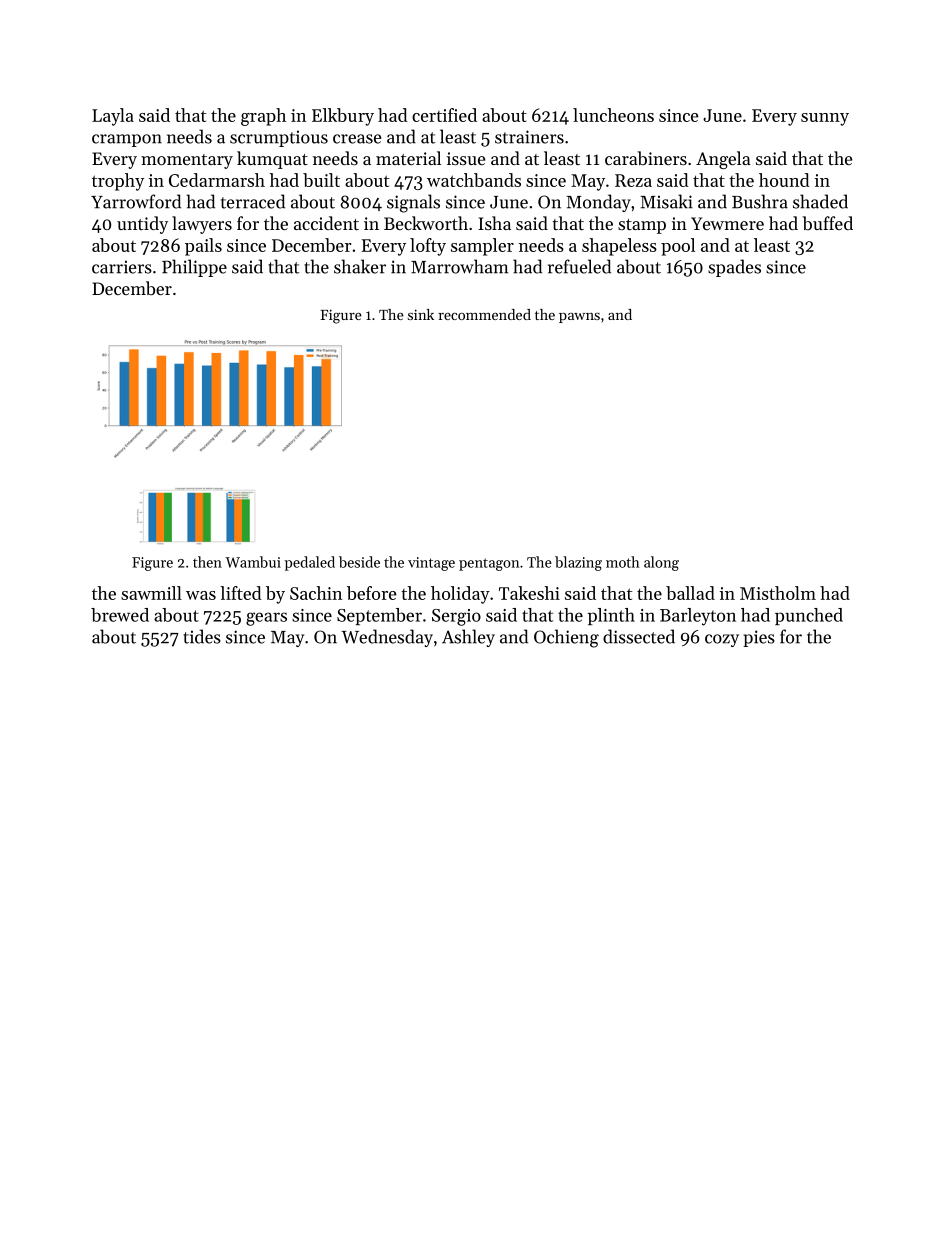  Describe the element at coordinates (494, 223) in the image. I see `Isha` at that location.
